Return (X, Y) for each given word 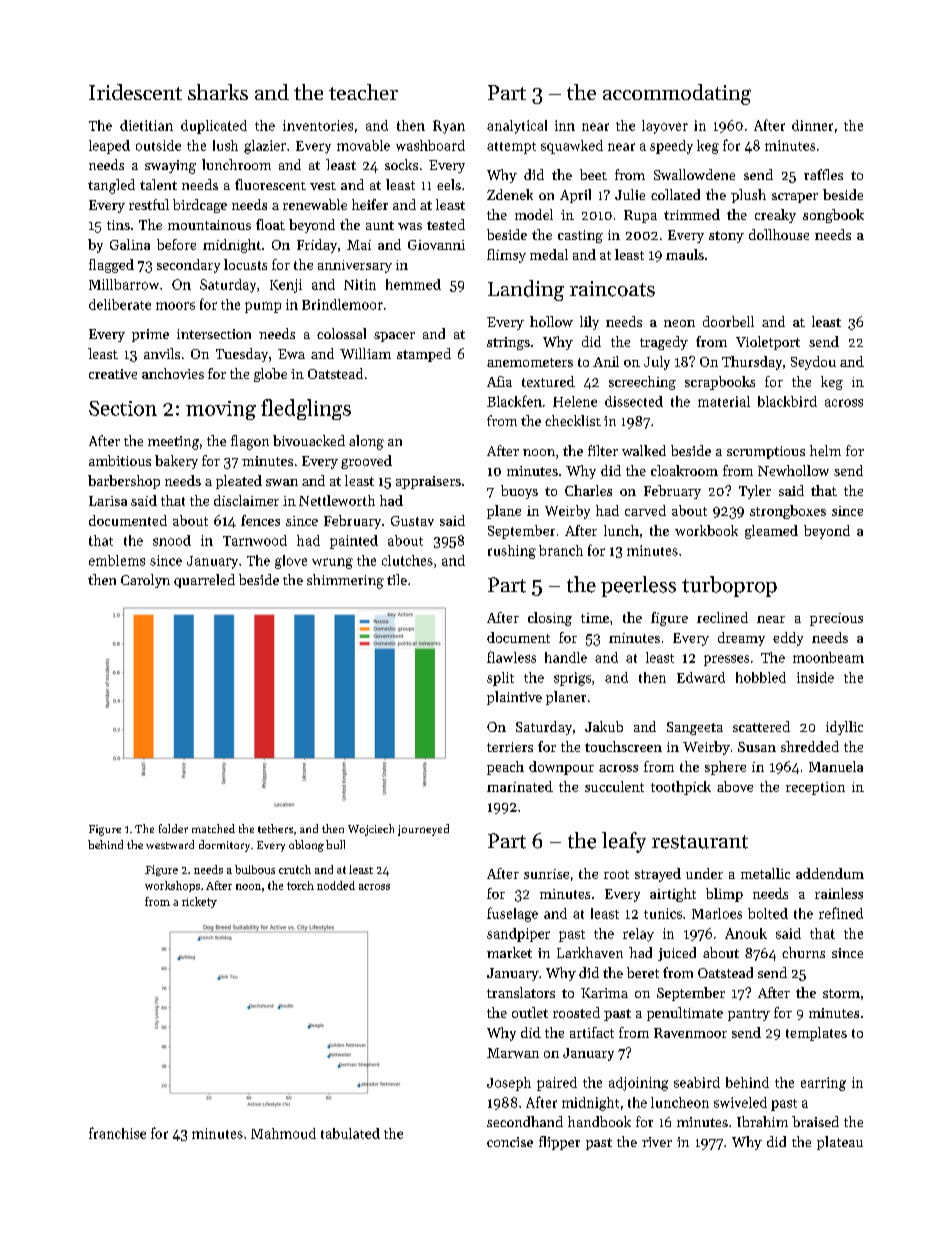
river (657, 1142)
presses (726, 660)
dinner (812, 125)
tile (397, 579)
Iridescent (135, 92)
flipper (559, 1143)
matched (213, 828)
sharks (218, 92)
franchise (117, 1133)
